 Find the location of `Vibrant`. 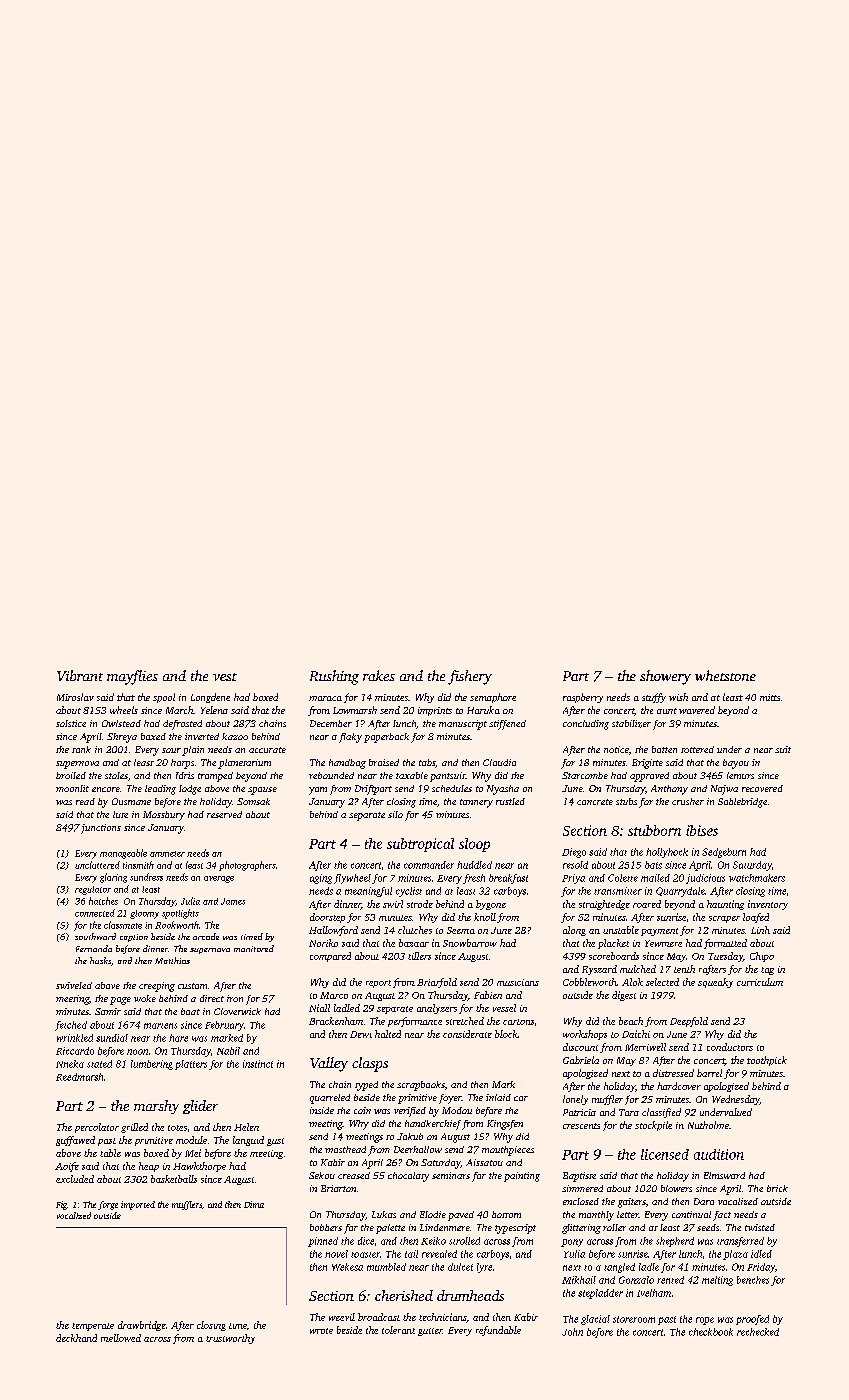

Vibrant is located at coordinates (80, 675).
